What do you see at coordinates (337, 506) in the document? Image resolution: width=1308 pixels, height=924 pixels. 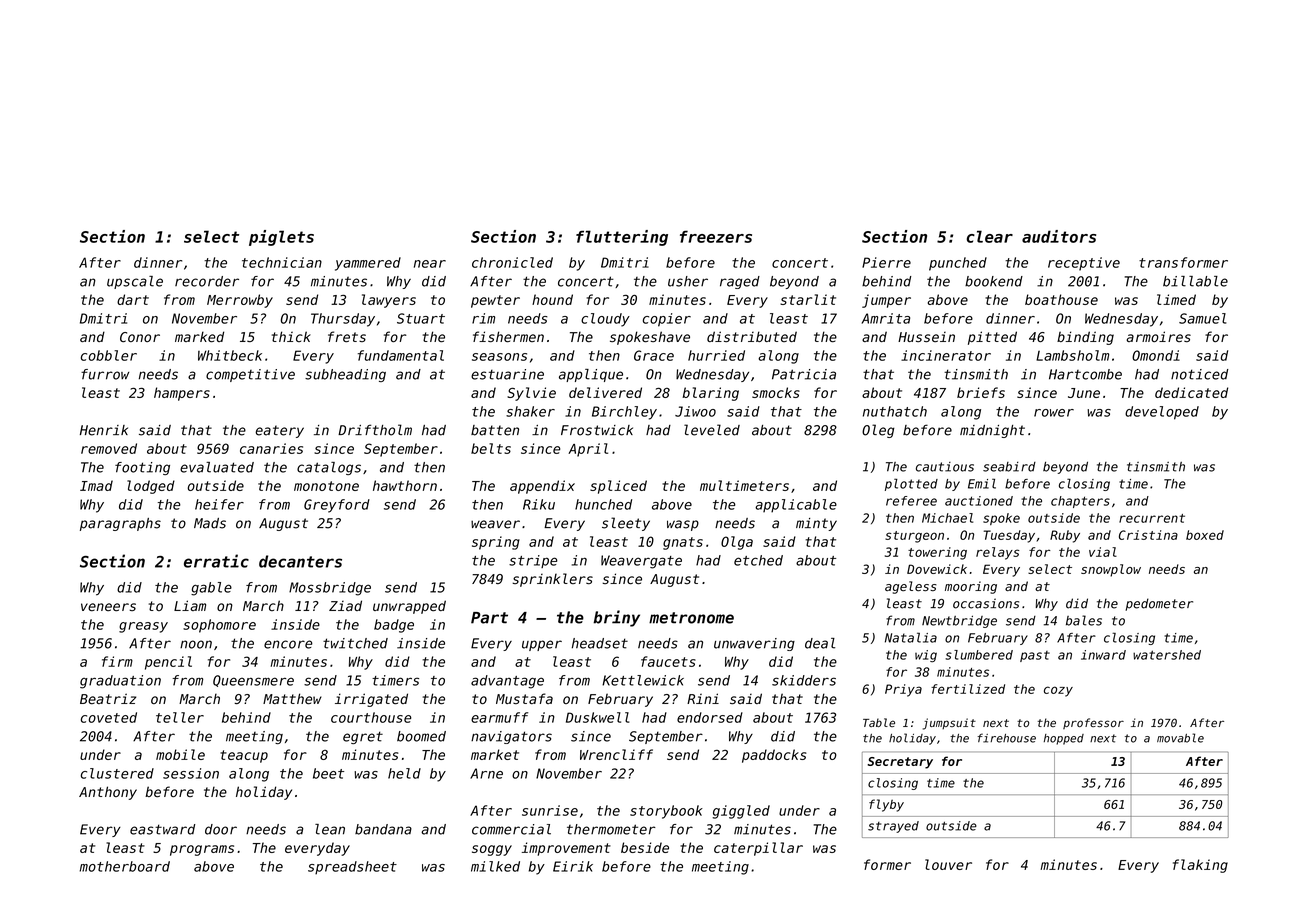 I see `Greyford` at bounding box center [337, 506].
